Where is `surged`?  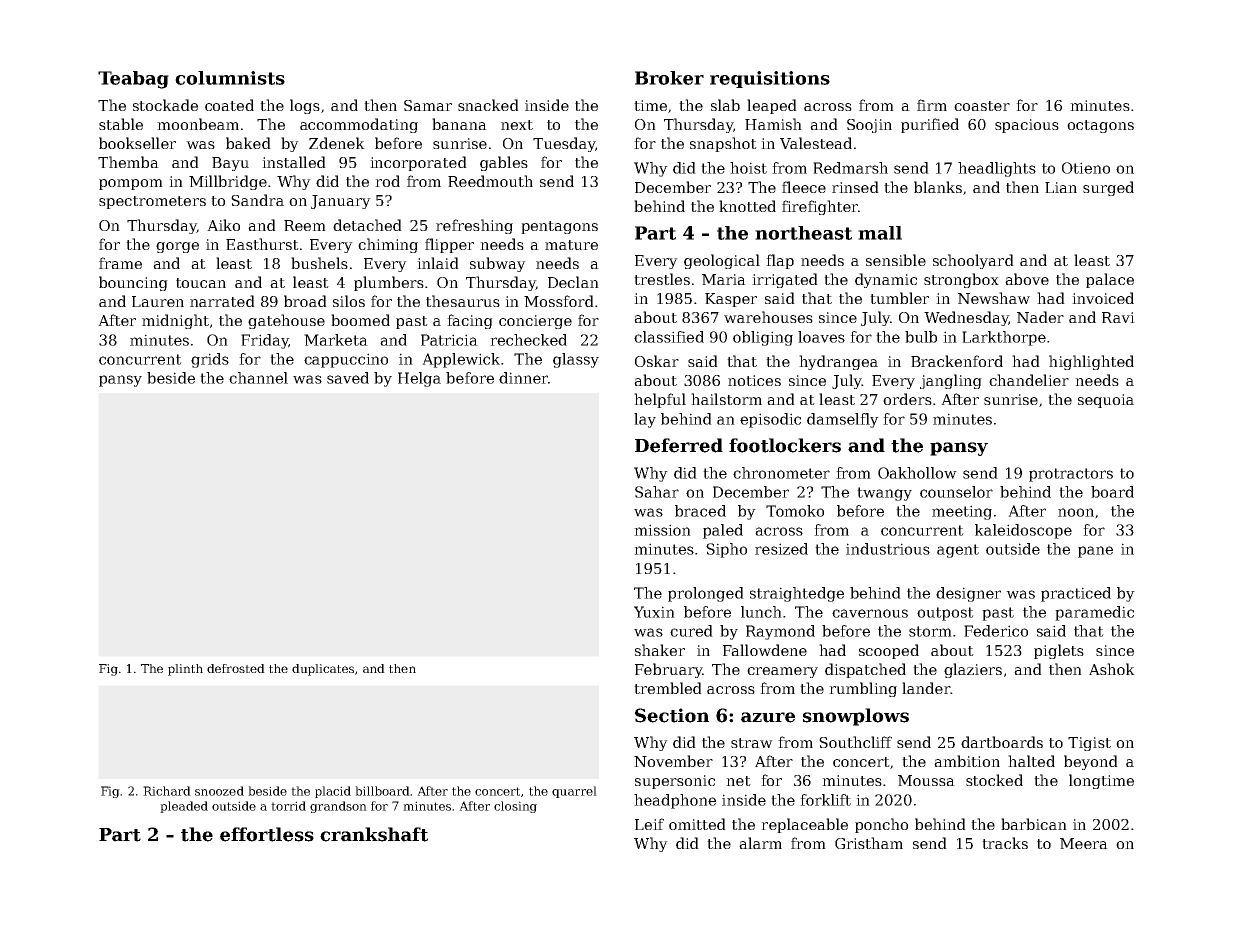 surged is located at coordinates (1108, 188).
